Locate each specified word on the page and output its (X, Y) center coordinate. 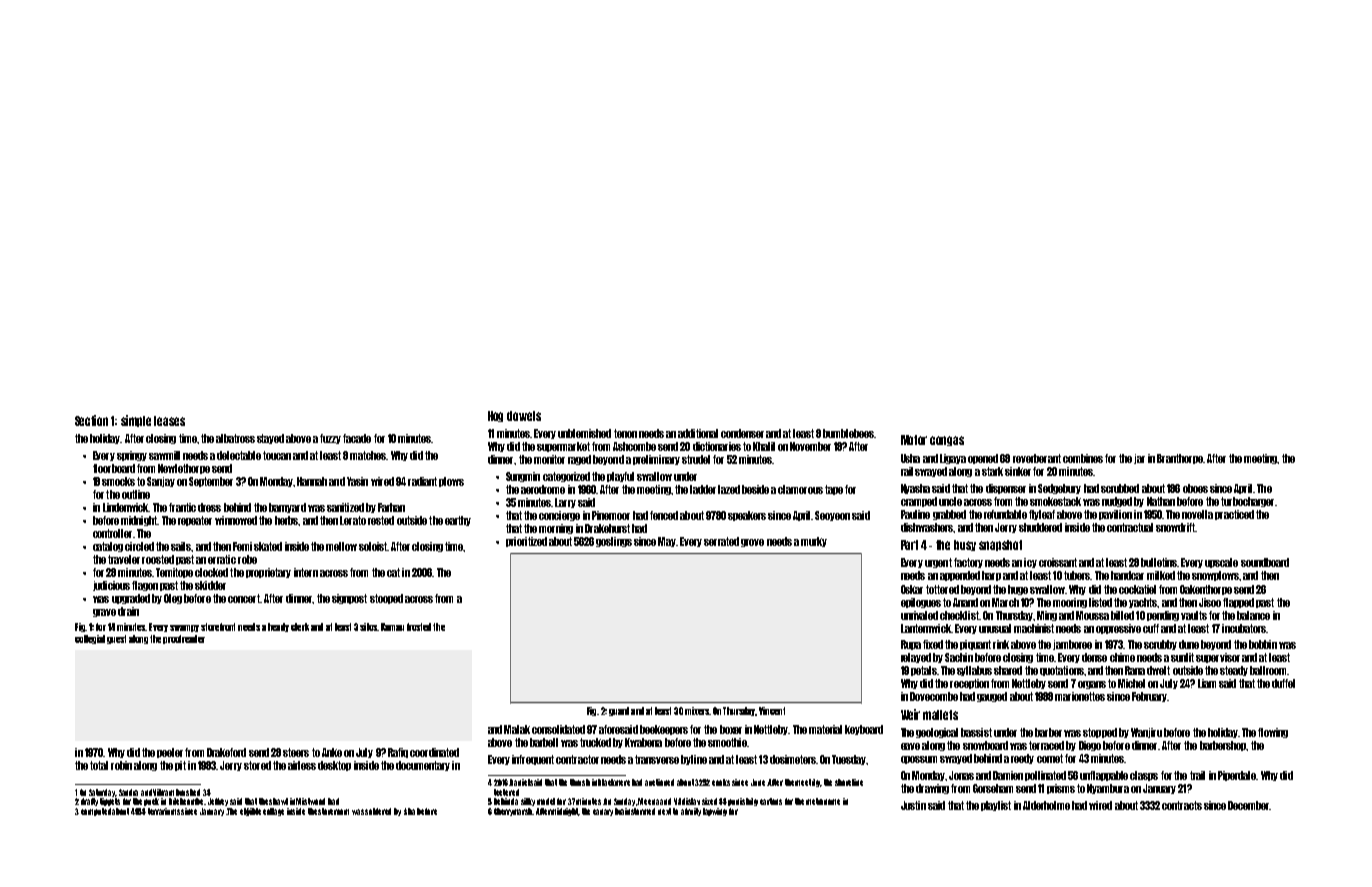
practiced (1234, 515)
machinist (1034, 628)
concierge (559, 516)
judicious (111, 586)
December (1248, 805)
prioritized (526, 542)
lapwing (715, 812)
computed (96, 812)
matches (368, 455)
